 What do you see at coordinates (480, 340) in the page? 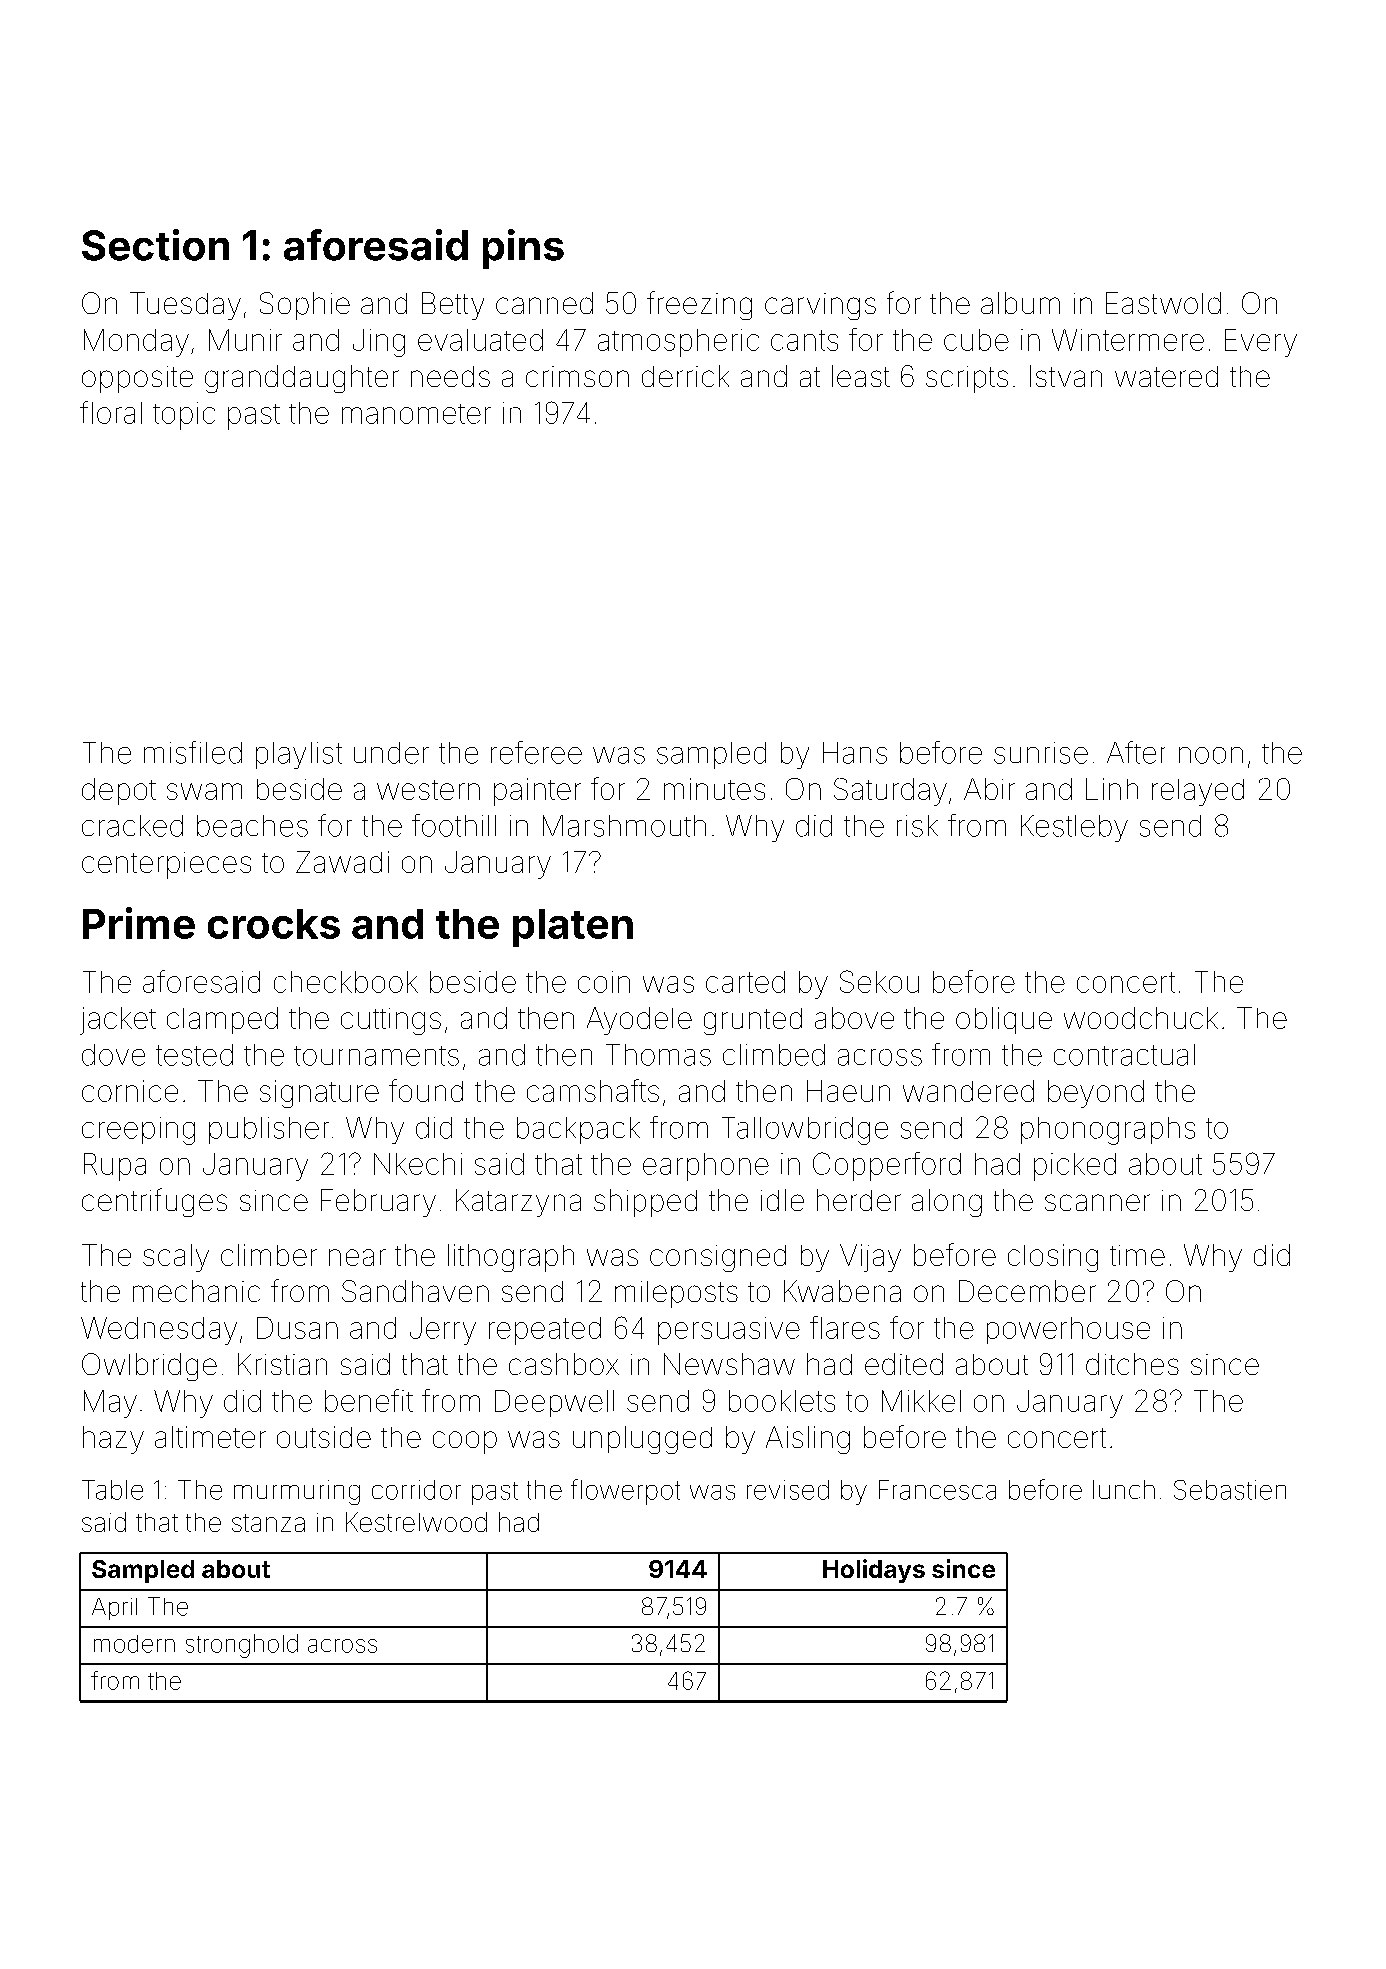
I see `evaluated` at bounding box center [480, 340].
